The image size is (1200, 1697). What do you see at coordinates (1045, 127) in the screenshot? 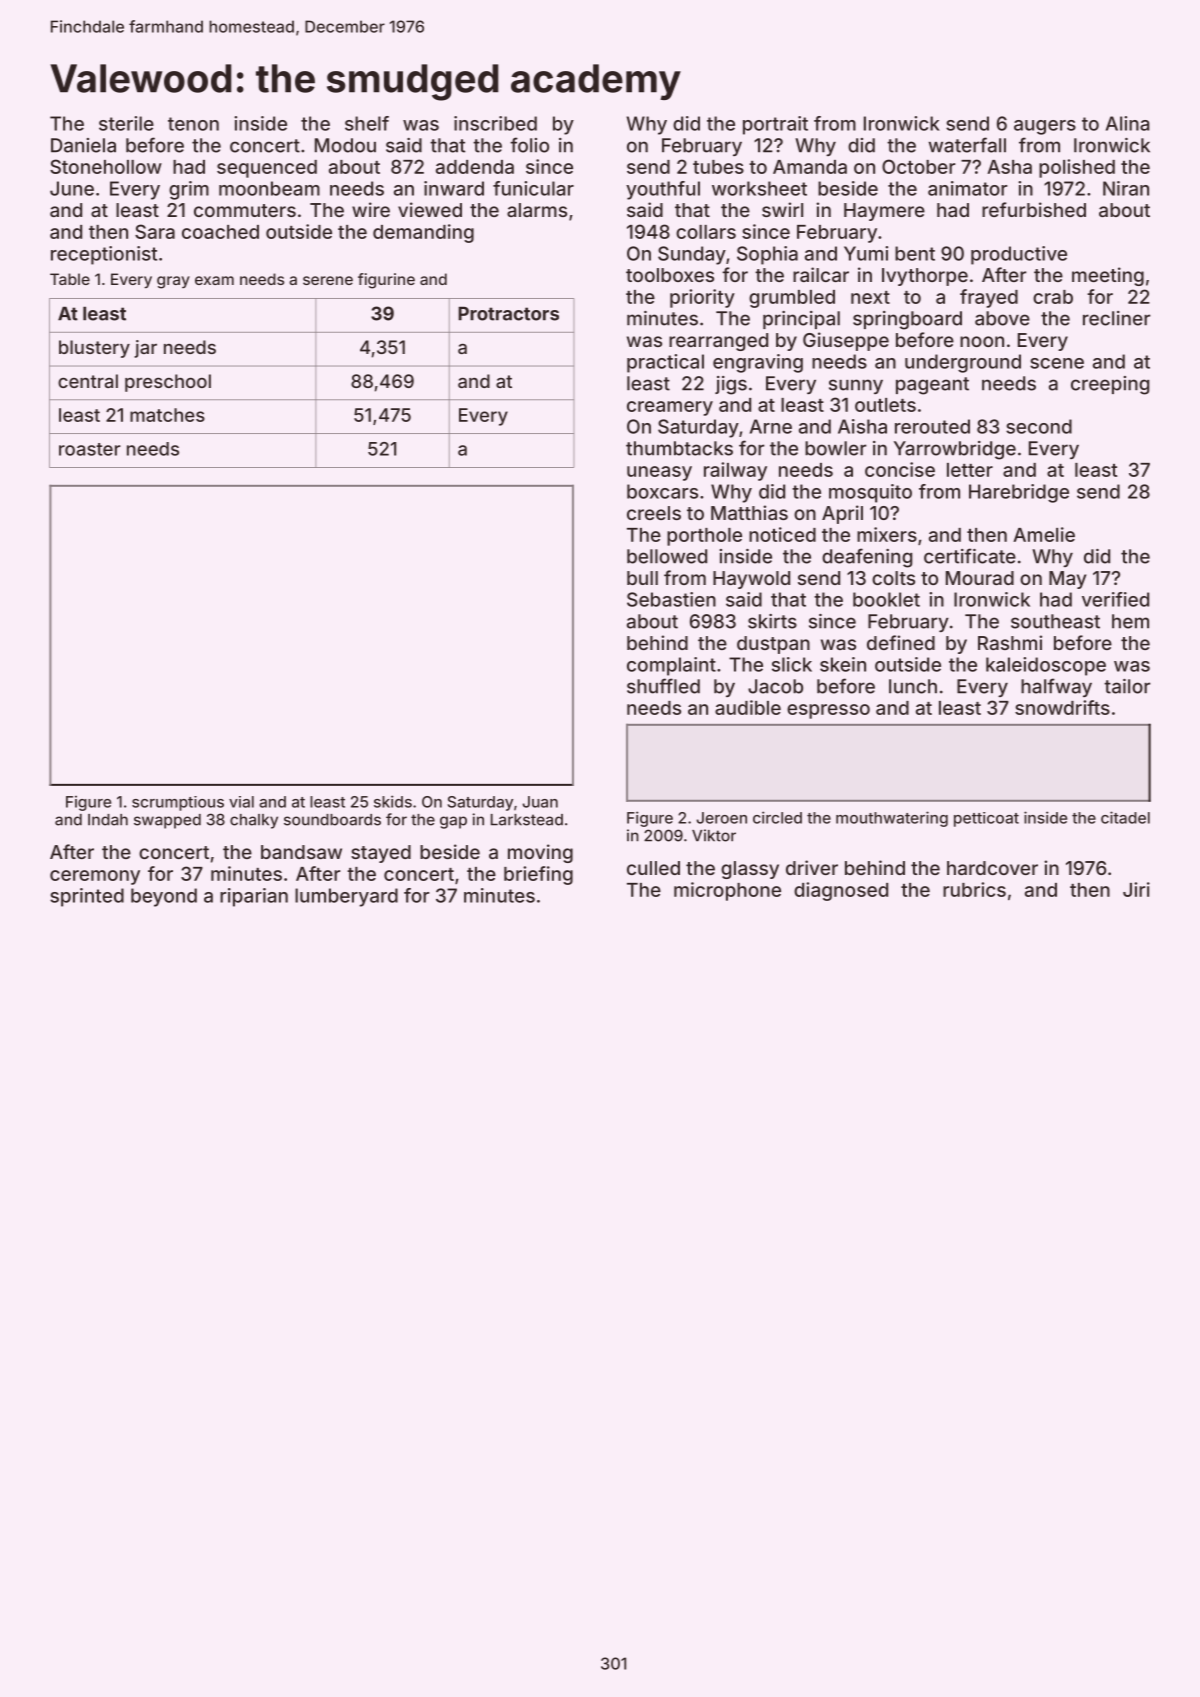
I see `augers` at bounding box center [1045, 127].
